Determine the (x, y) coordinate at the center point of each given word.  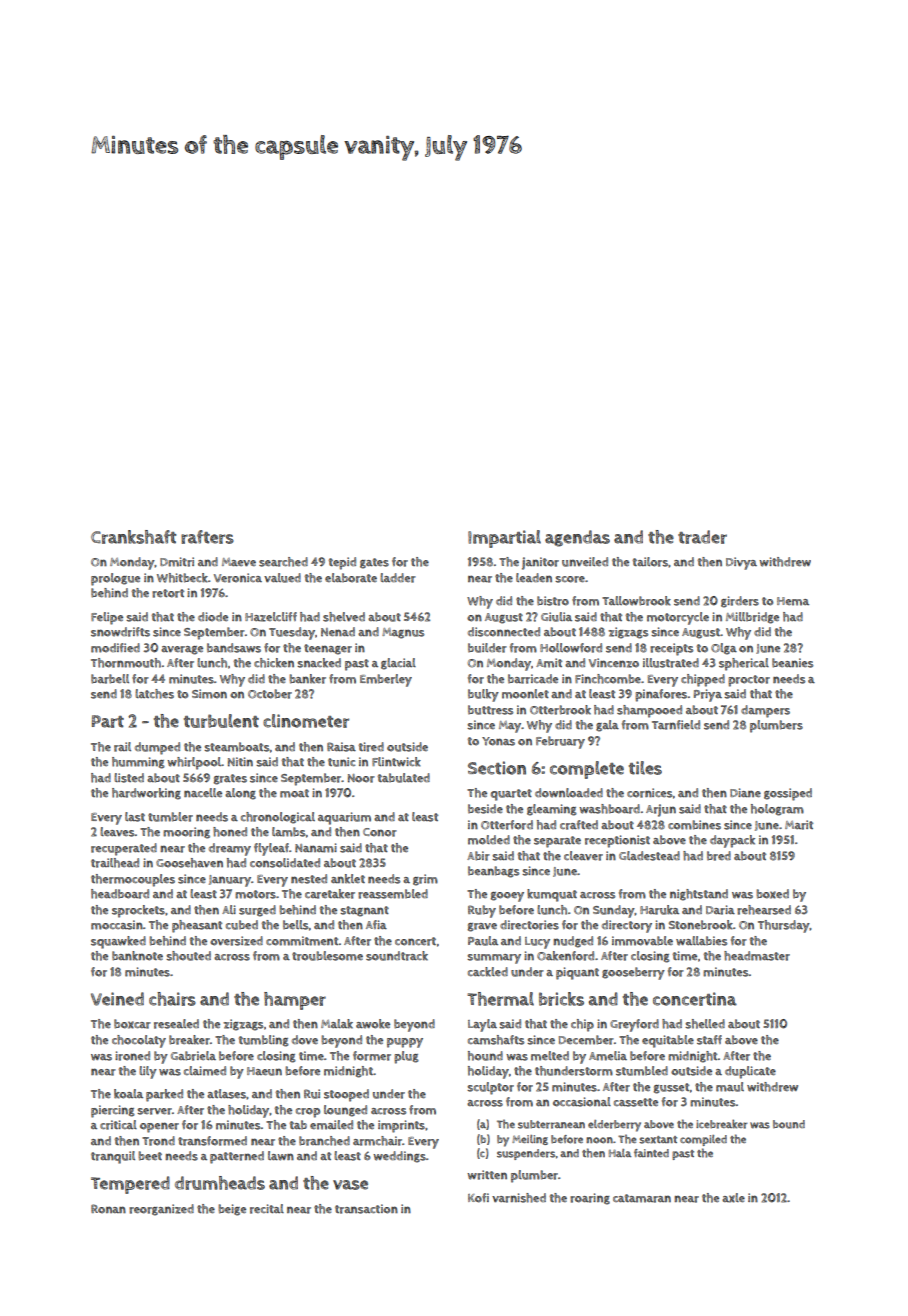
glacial (398, 664)
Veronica (238, 578)
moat (294, 793)
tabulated (404, 778)
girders (740, 602)
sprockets (138, 911)
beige (232, 1210)
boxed (773, 894)
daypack (732, 841)
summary (494, 959)
